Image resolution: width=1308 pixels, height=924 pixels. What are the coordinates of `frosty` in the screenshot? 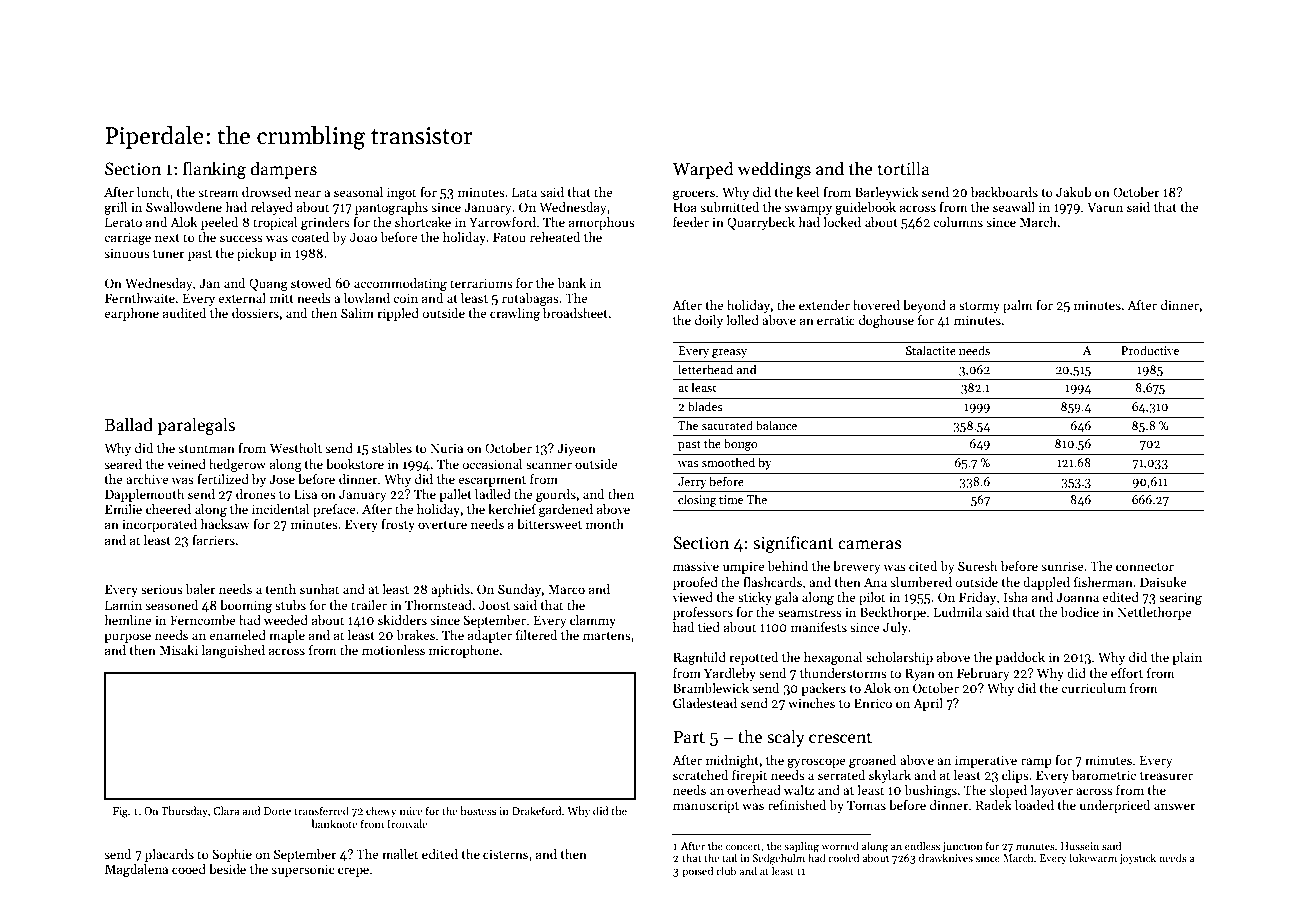 It's located at (398, 525).
